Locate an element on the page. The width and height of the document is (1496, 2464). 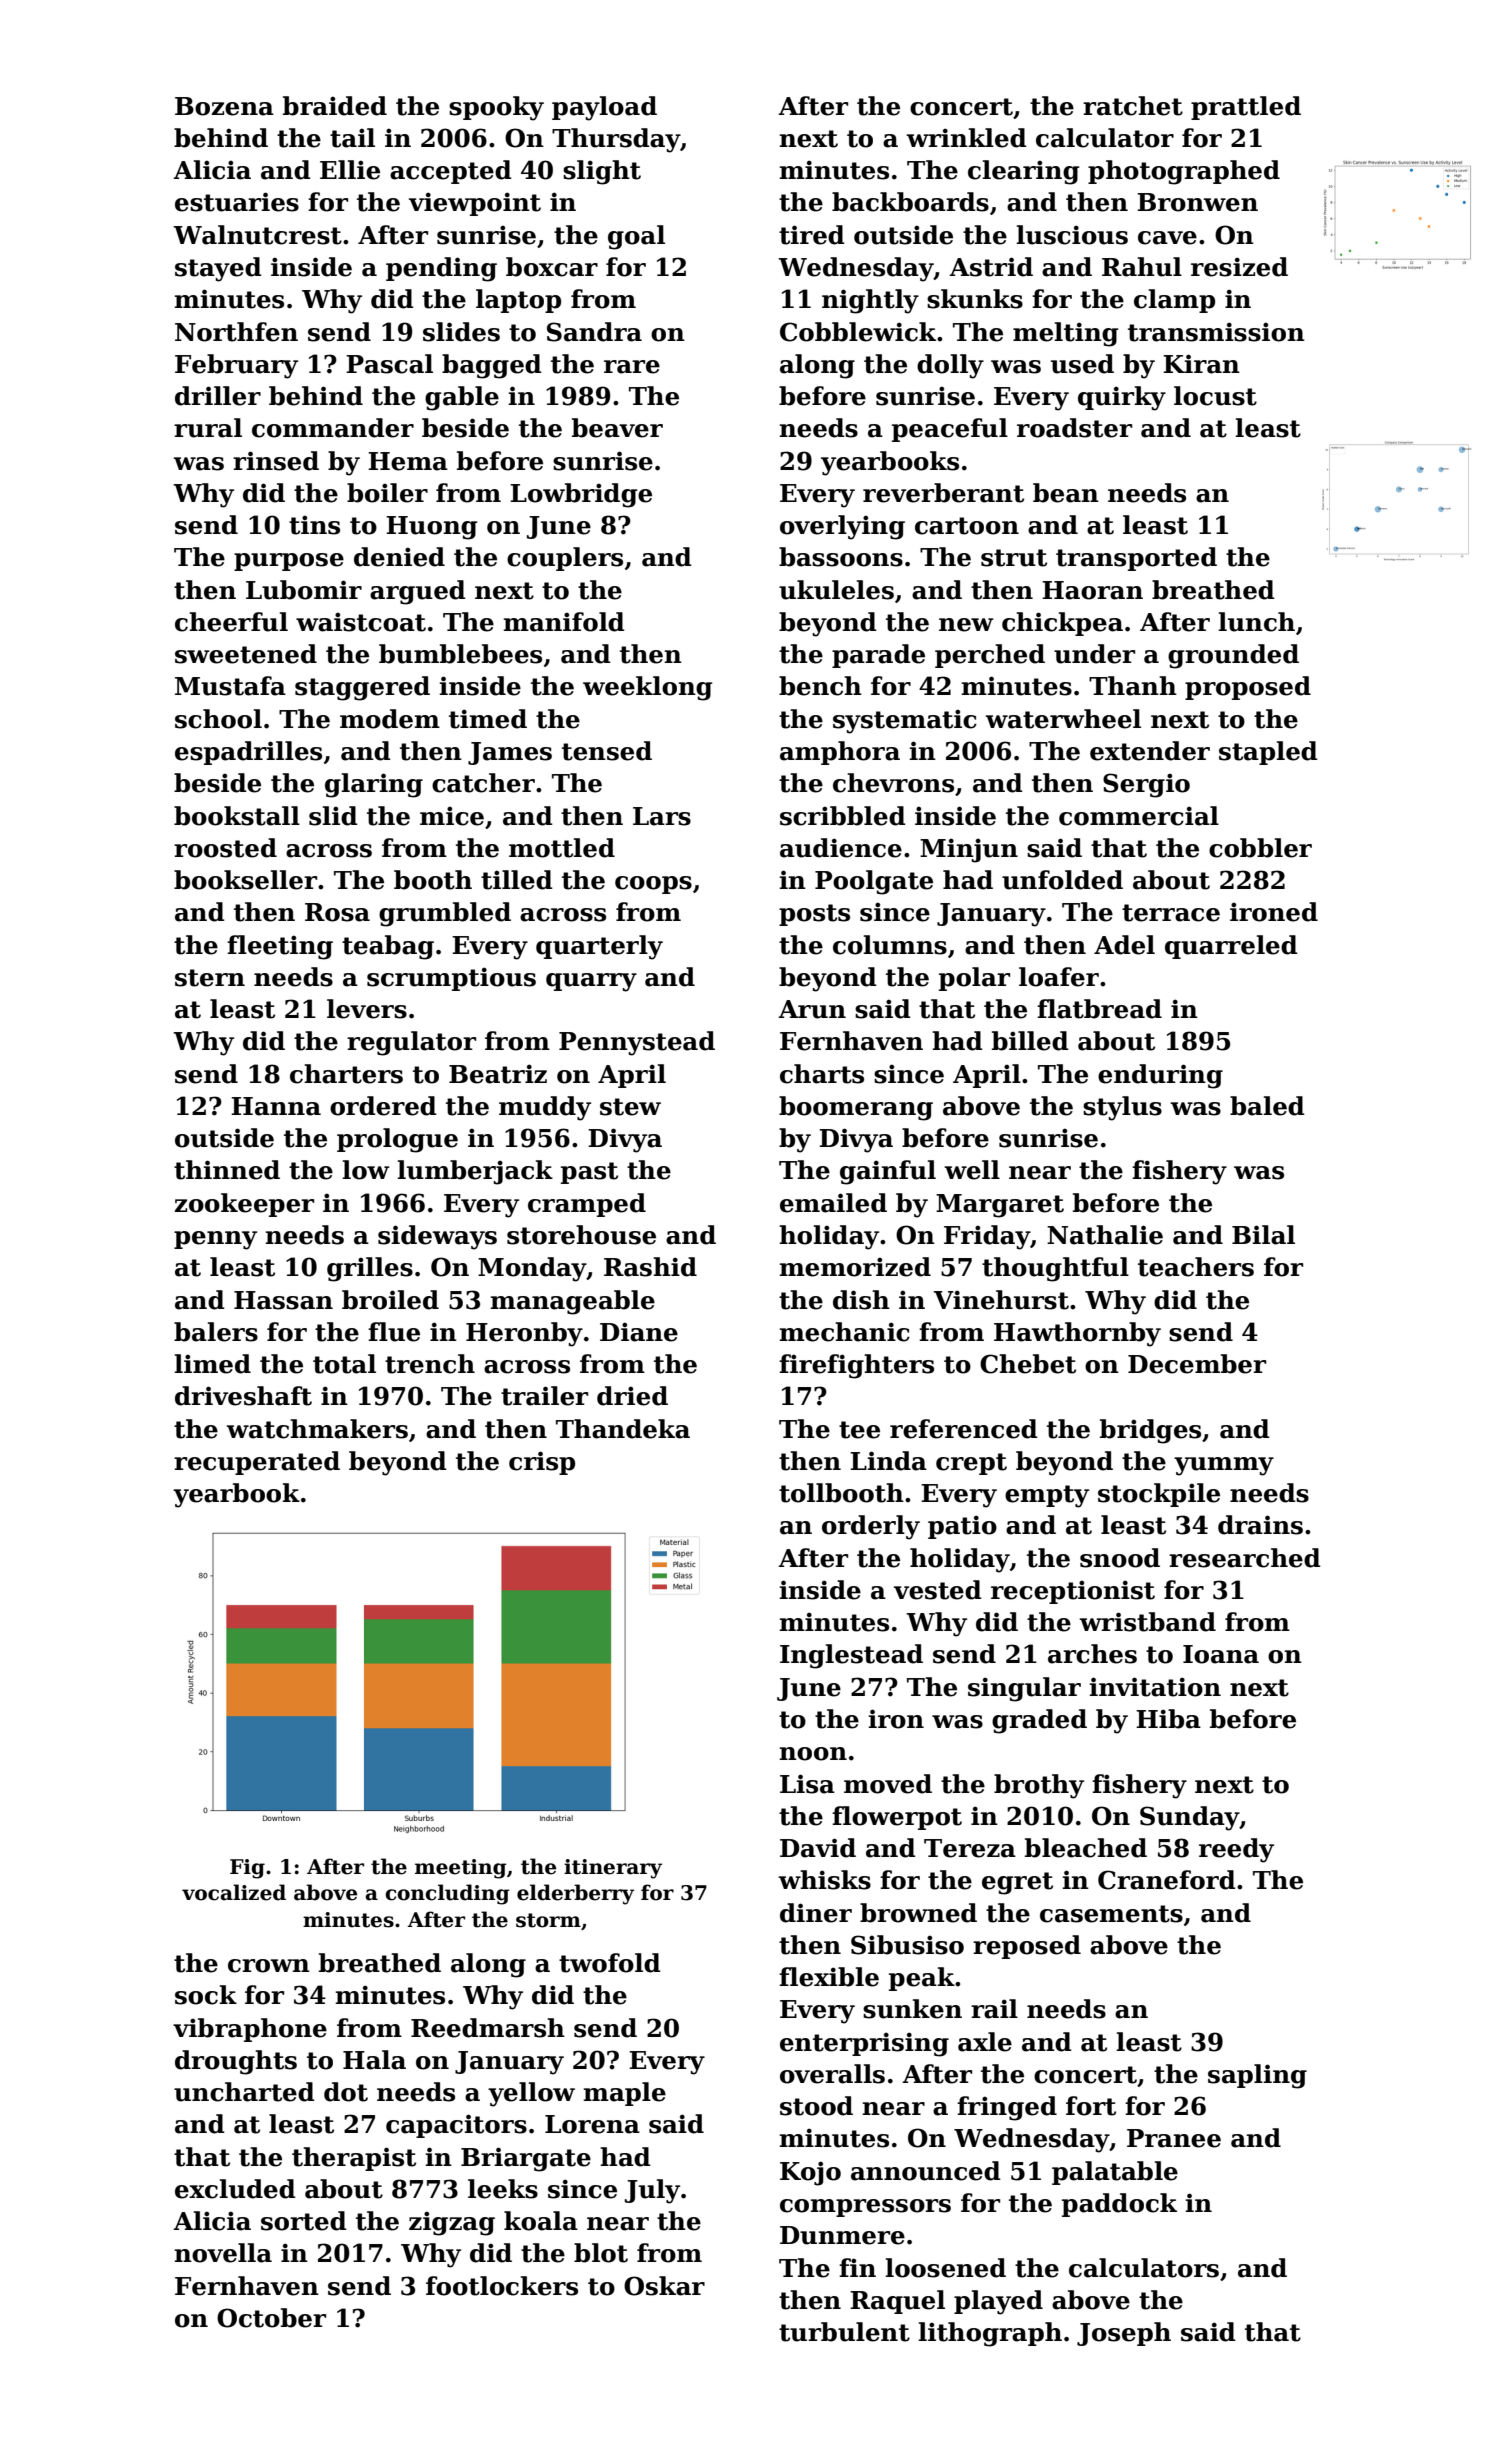
meeting is located at coordinates (461, 1869).
